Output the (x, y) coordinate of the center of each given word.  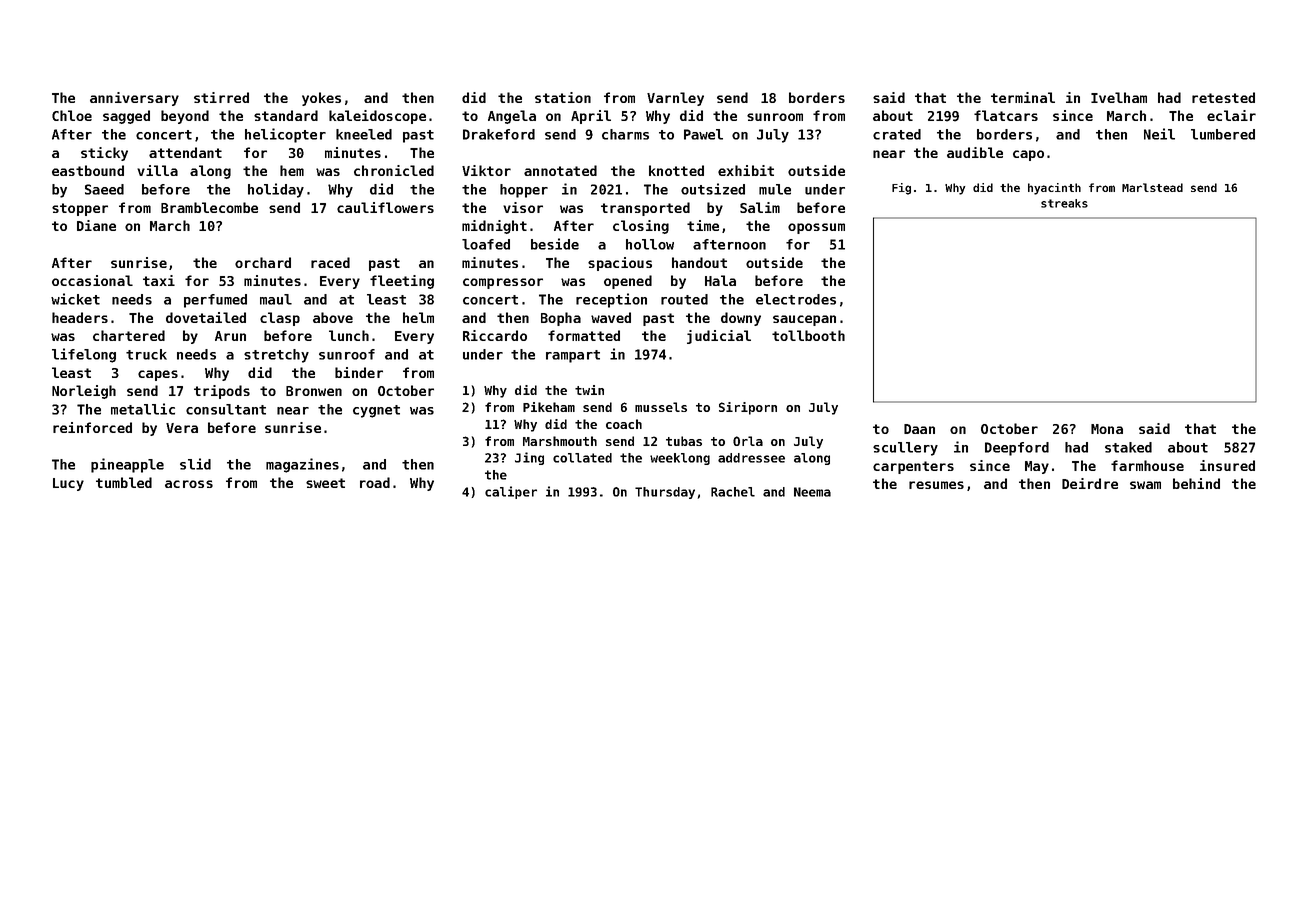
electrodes (796, 299)
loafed (486, 244)
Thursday (665, 493)
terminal (1023, 97)
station (563, 97)
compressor (503, 283)
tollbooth (808, 335)
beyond (185, 117)
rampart (573, 356)
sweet (325, 483)
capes (158, 375)
